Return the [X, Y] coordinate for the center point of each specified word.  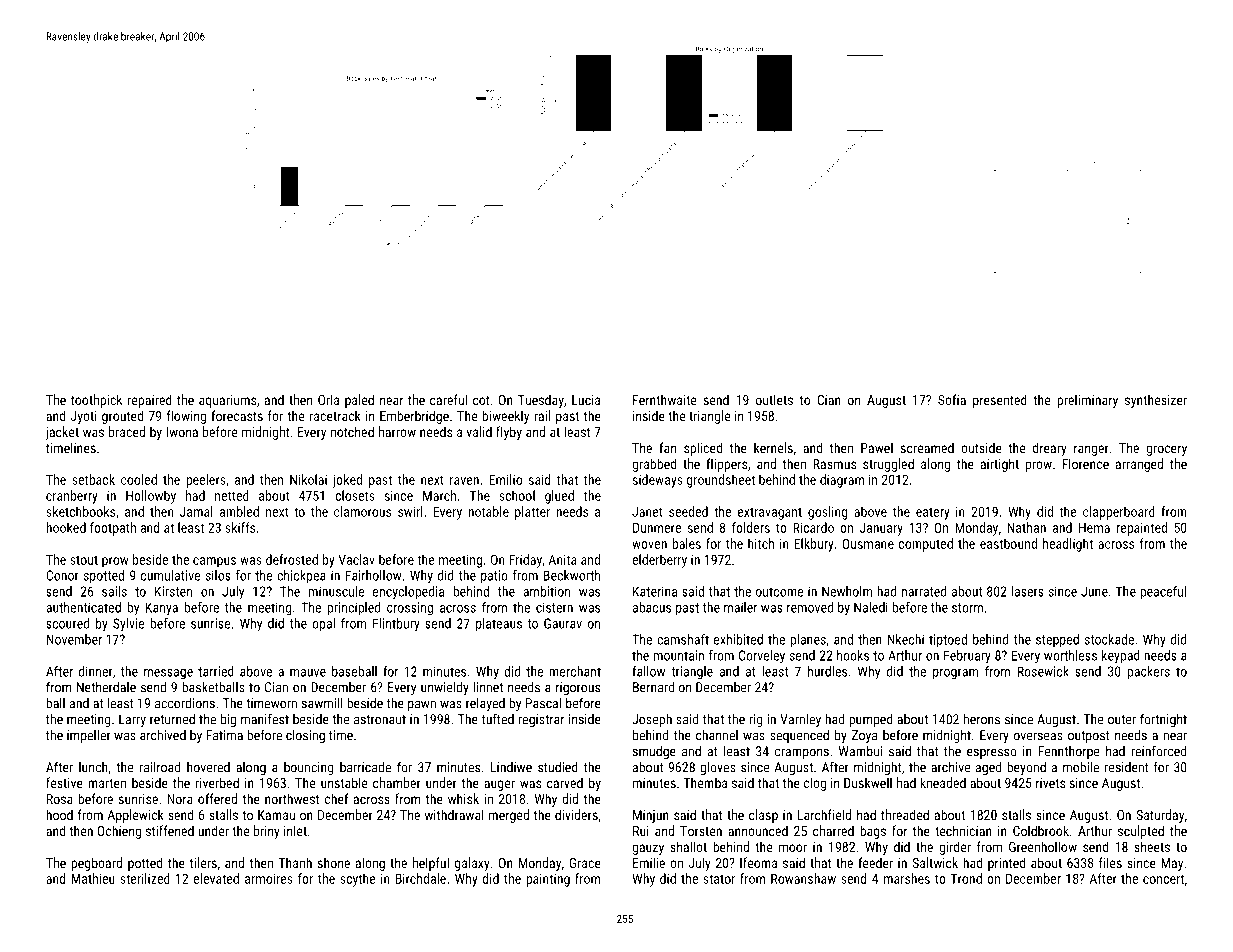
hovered [208, 767]
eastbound [1008, 543]
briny [267, 832]
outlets [774, 399]
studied [557, 767]
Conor [62, 575]
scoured [67, 623]
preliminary [1087, 401]
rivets [1050, 783]
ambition [546, 591]
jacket [62, 433]
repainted [1141, 529]
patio [494, 577]
